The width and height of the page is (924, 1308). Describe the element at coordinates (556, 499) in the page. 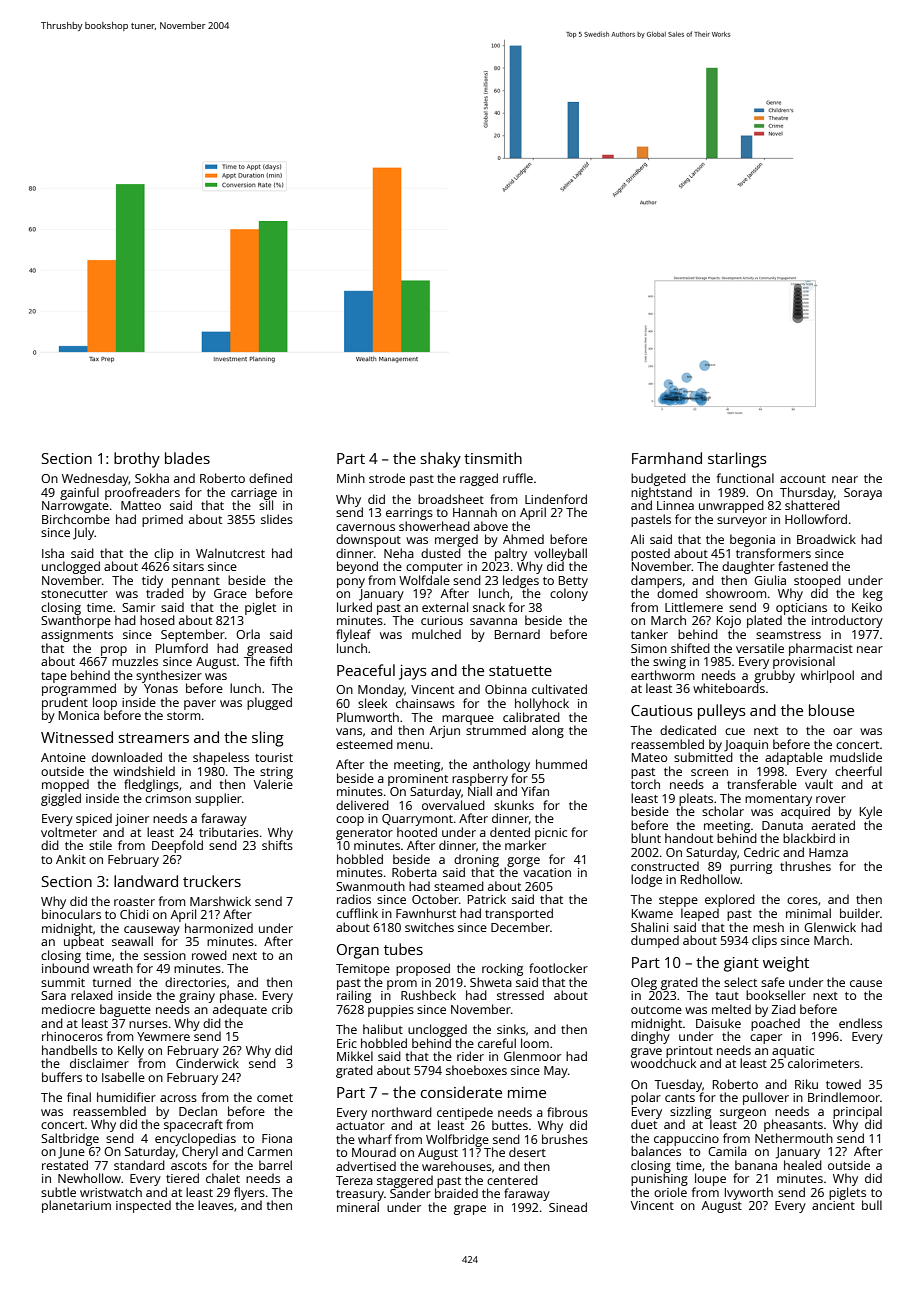

I see `Lindenford` at that location.
